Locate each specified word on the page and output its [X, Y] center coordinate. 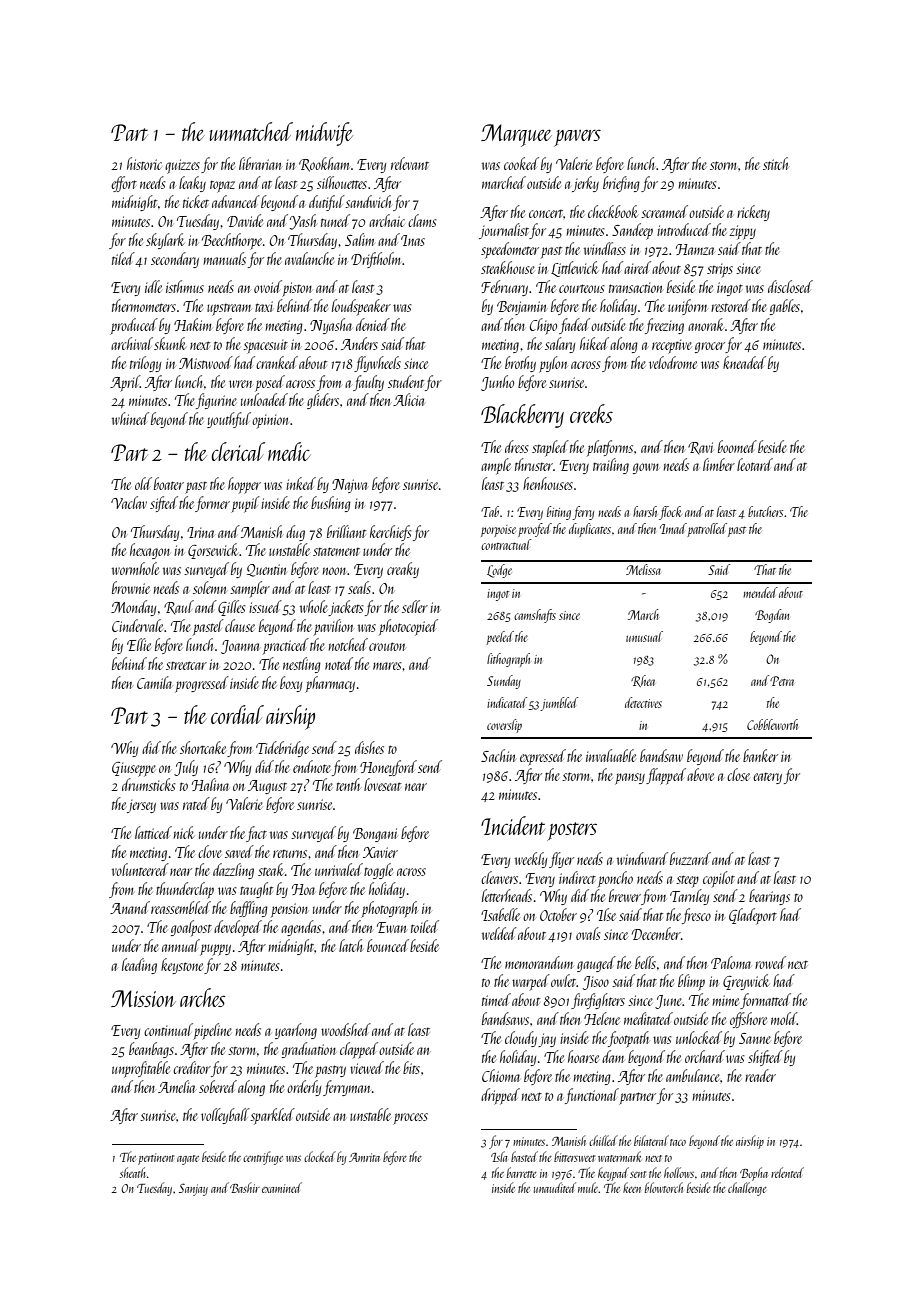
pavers [577, 138]
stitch [776, 163]
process [410, 1119]
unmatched [251, 131]
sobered [218, 1086]
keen [632, 1187]
